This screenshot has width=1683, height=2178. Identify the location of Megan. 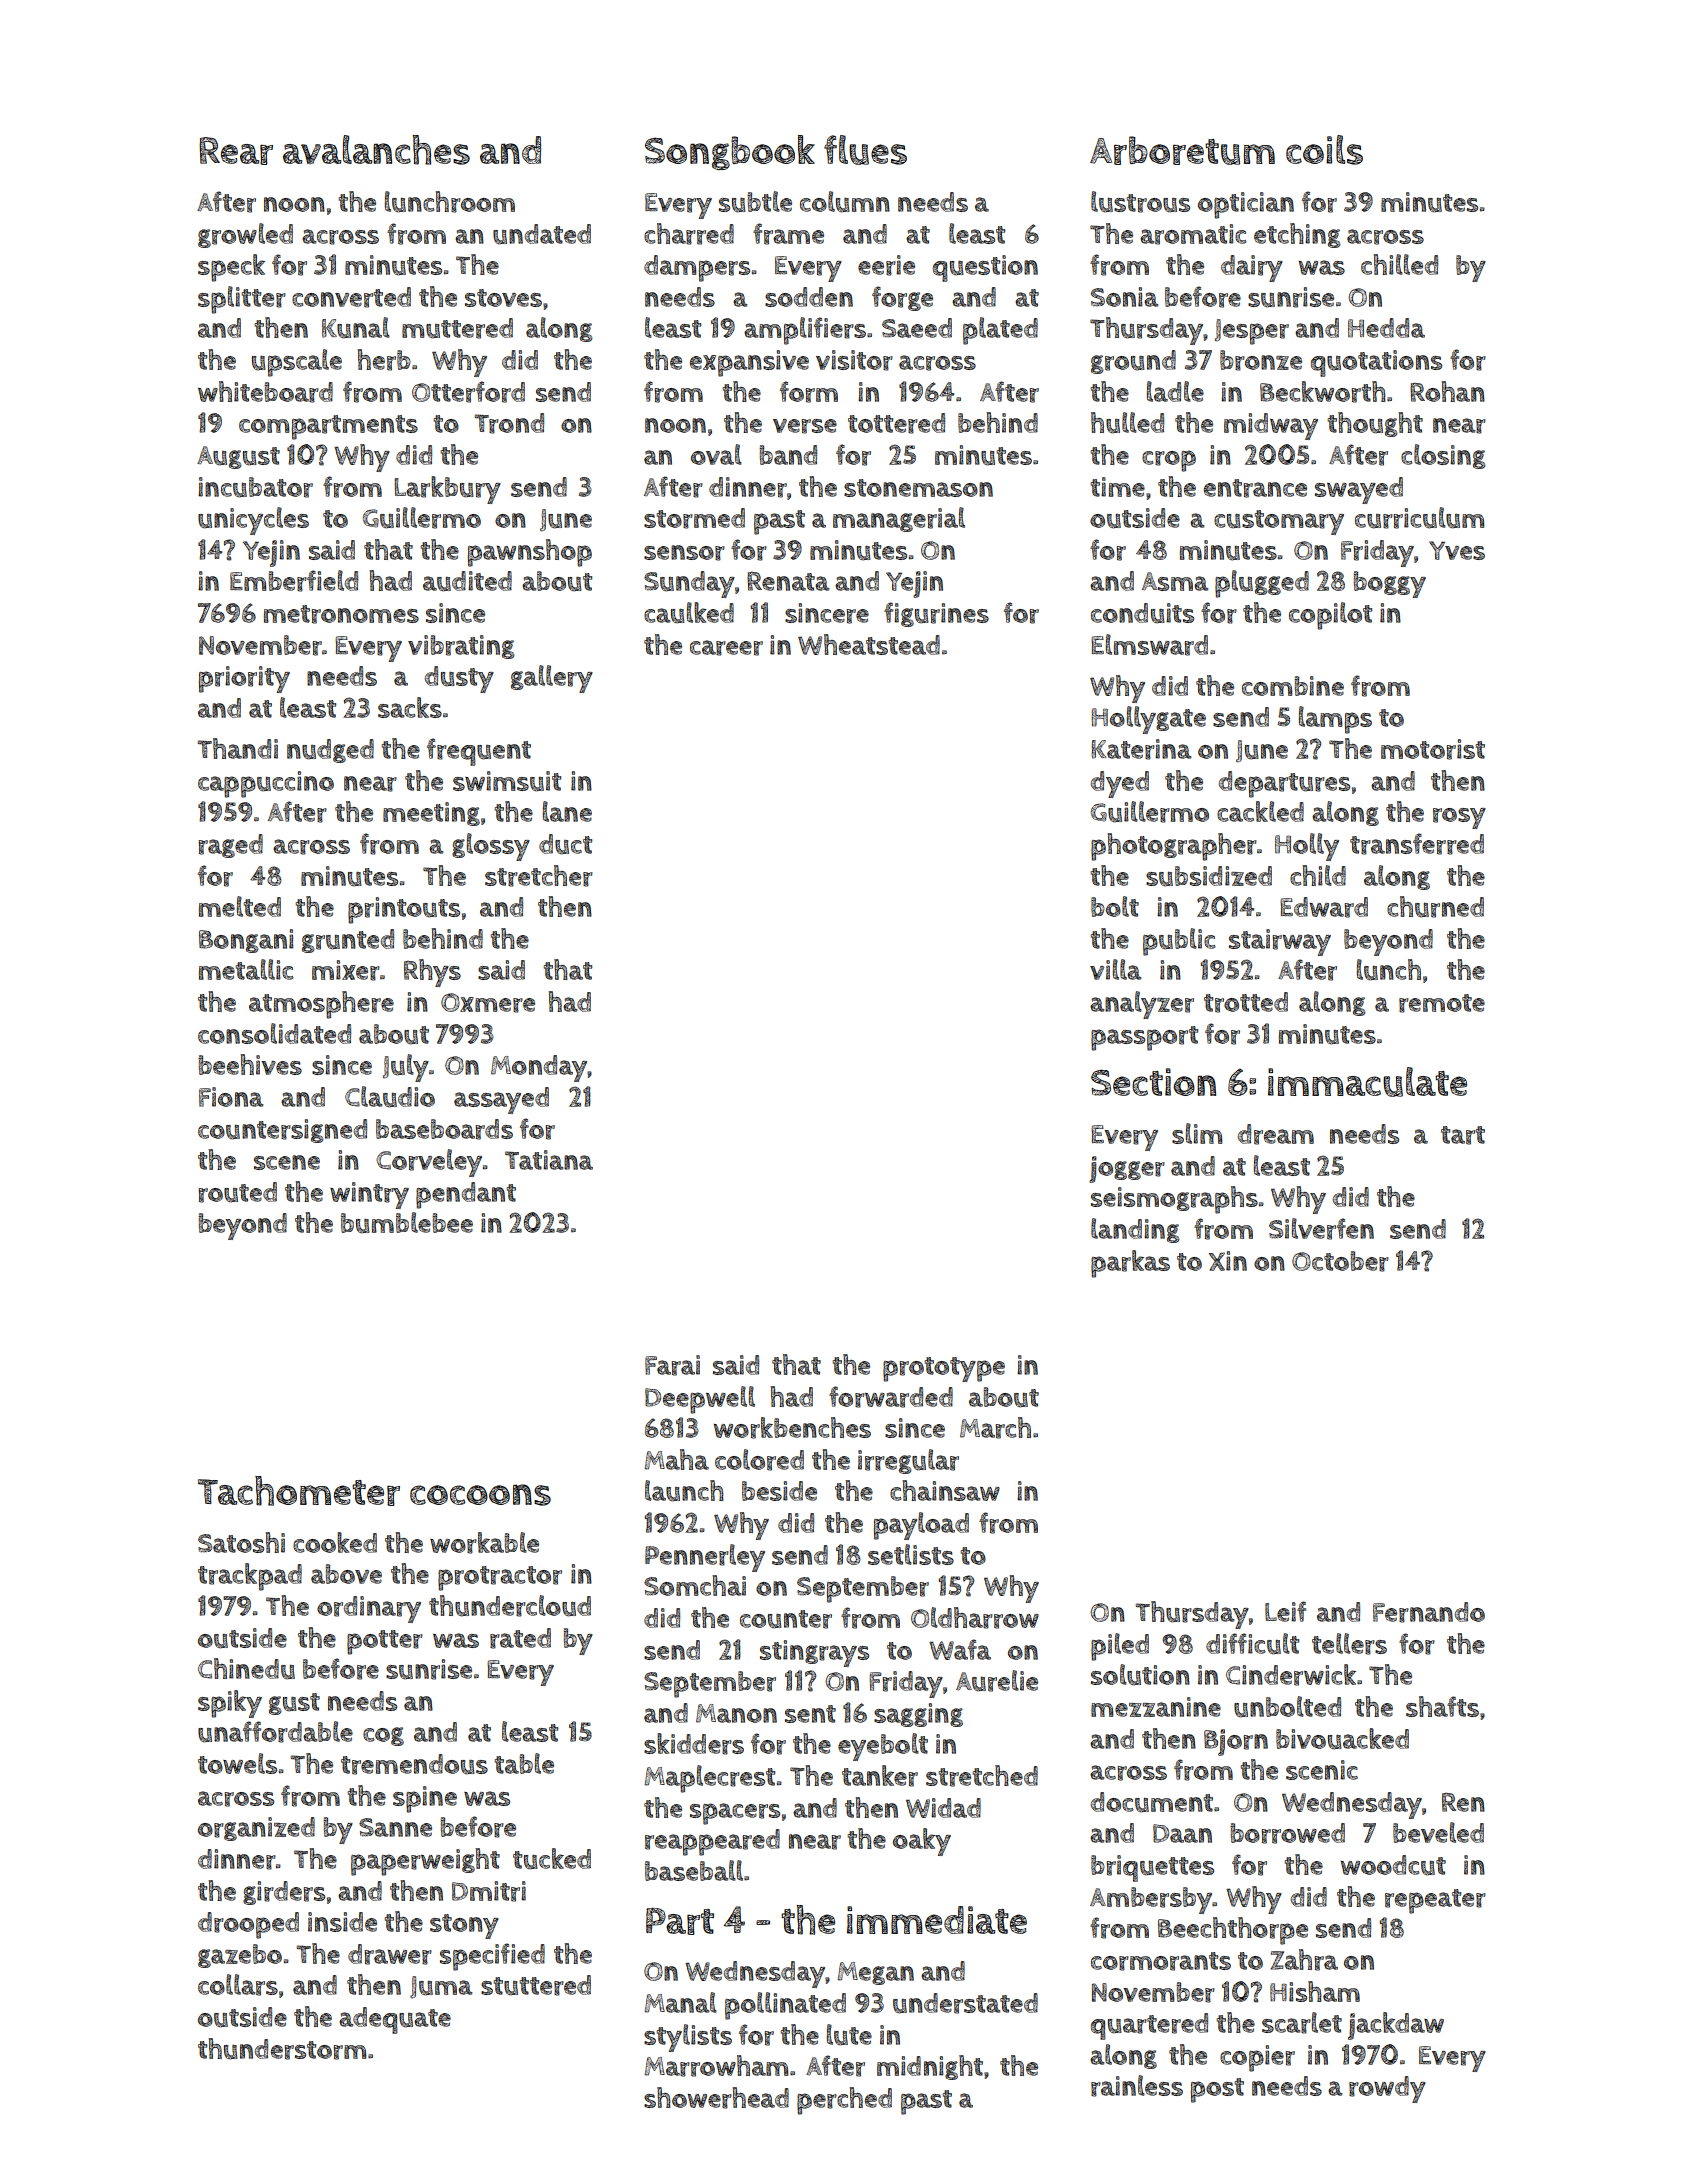
(875, 1973).
